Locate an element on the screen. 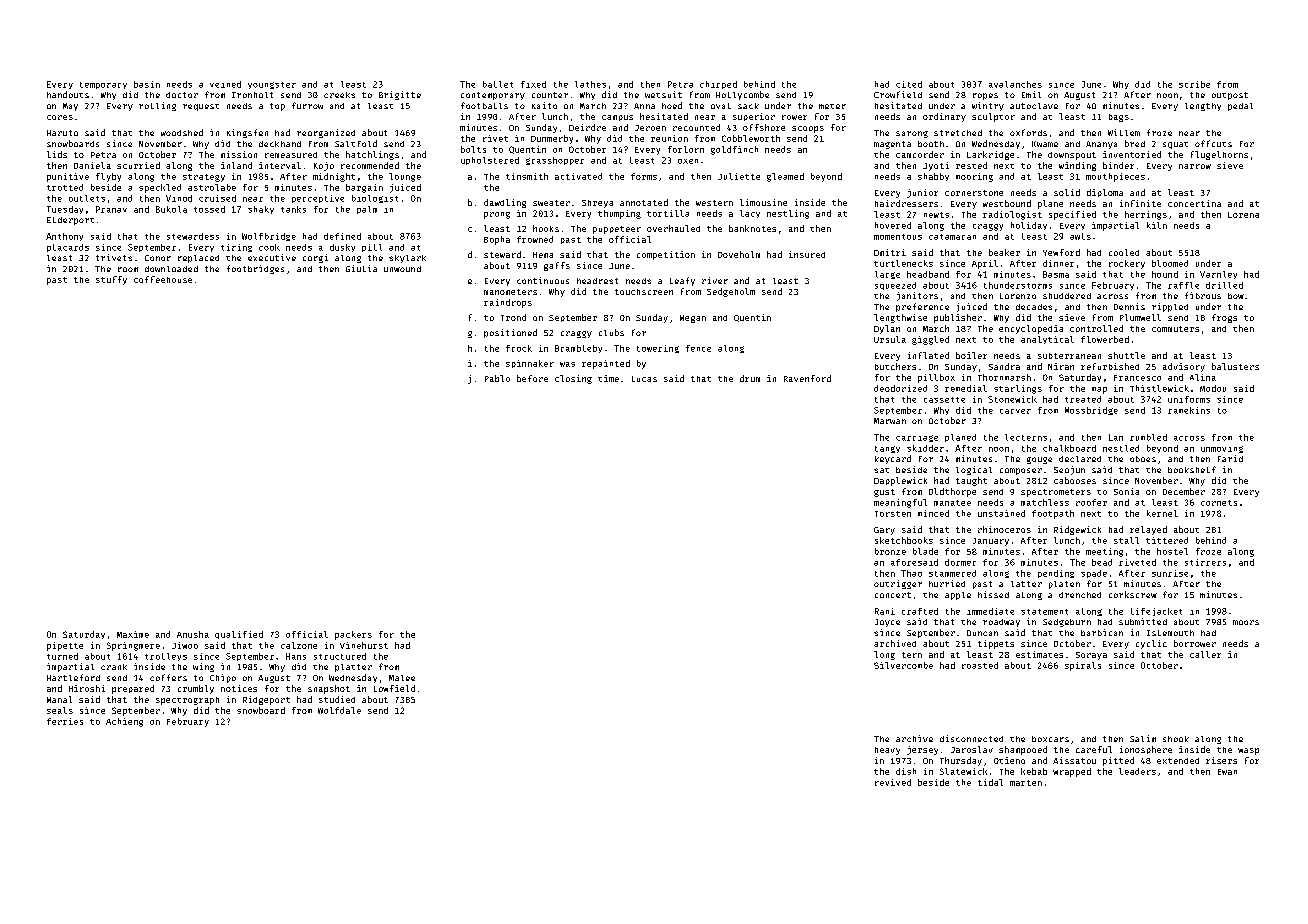 This screenshot has height=924, width=1308. drilled is located at coordinates (1224, 285).
